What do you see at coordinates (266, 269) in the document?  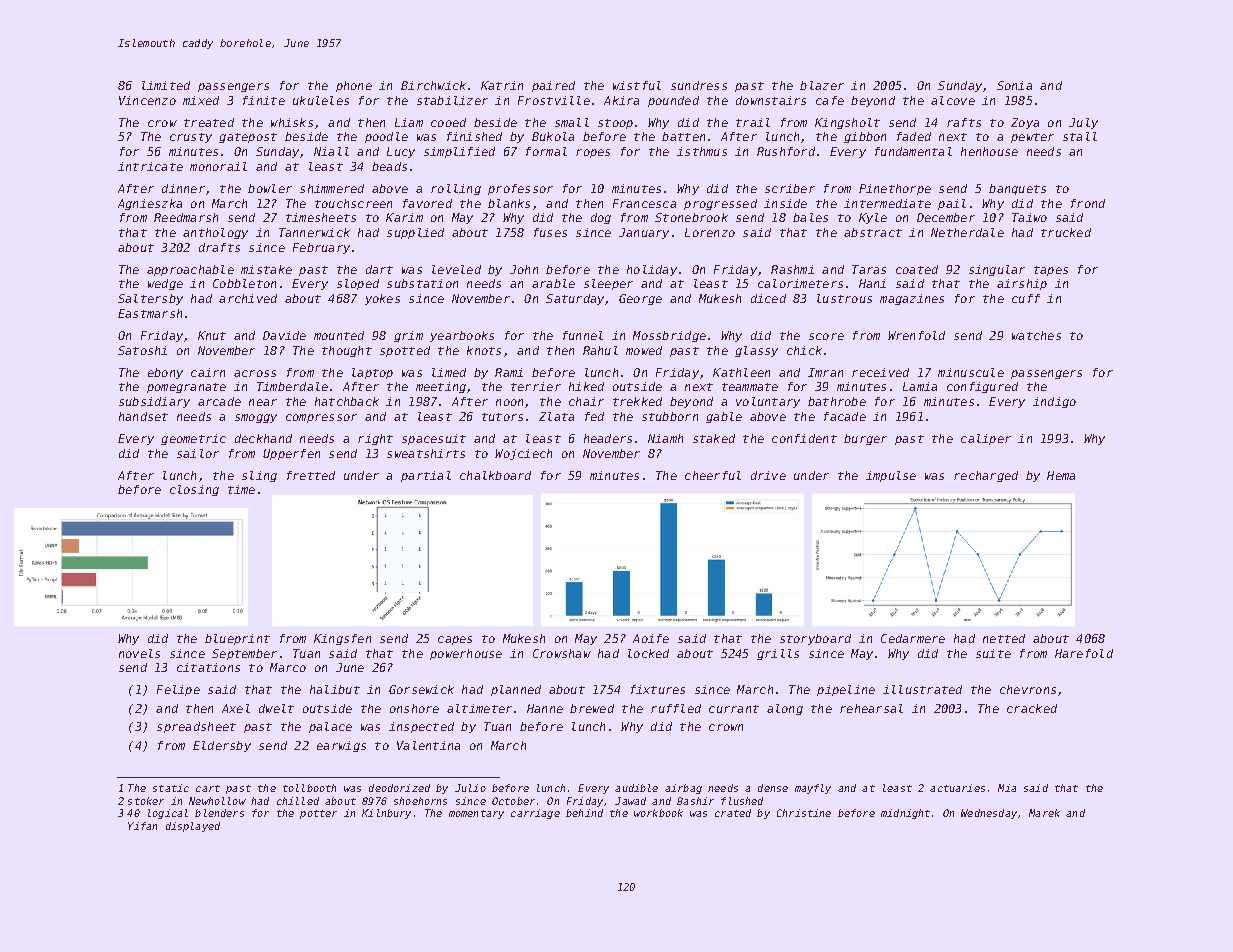 I see `mistake` at bounding box center [266, 269].
